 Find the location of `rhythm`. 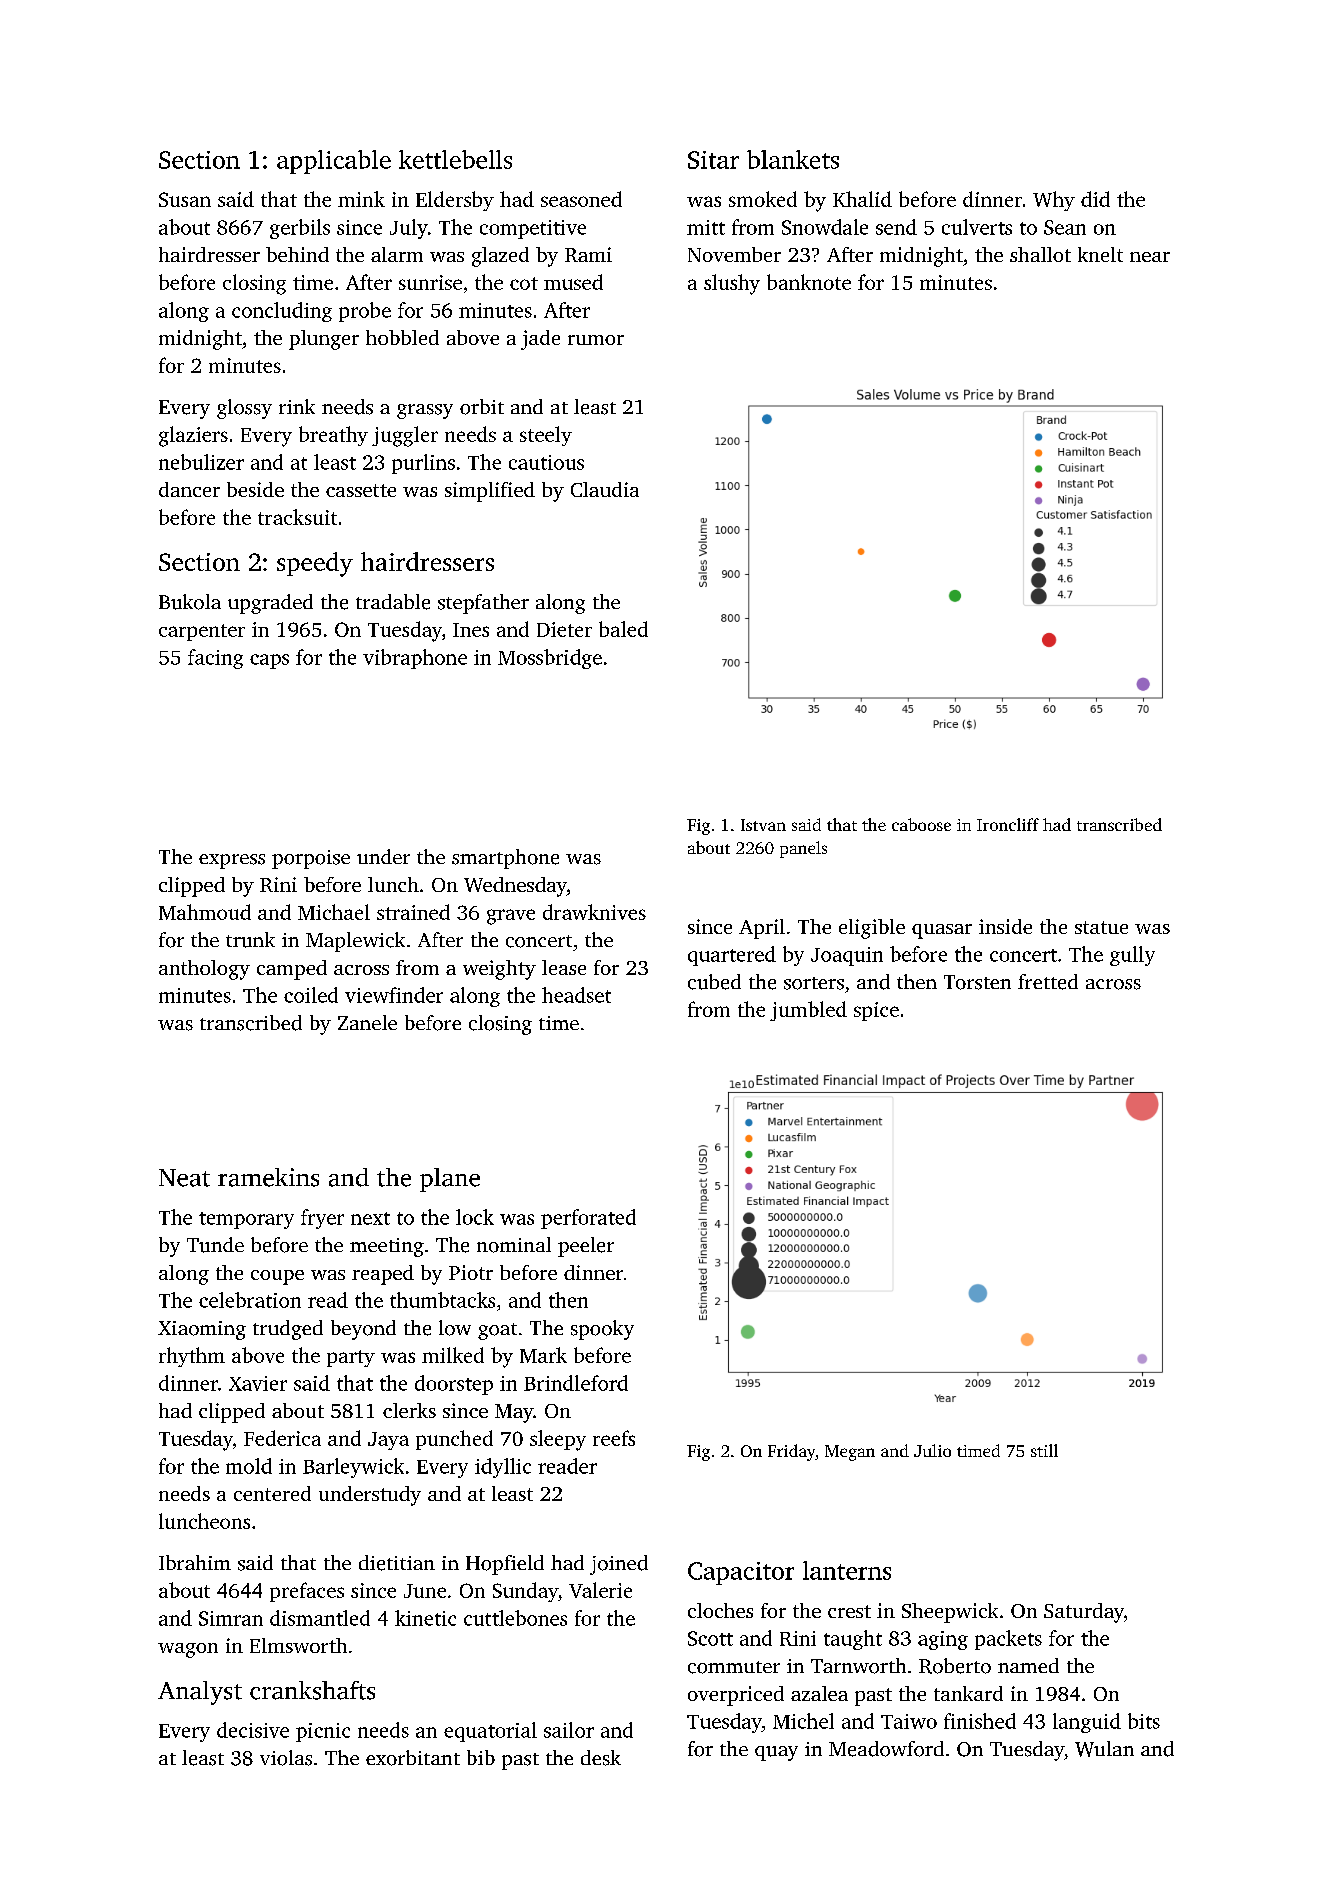

rhythm is located at coordinates (192, 1357).
